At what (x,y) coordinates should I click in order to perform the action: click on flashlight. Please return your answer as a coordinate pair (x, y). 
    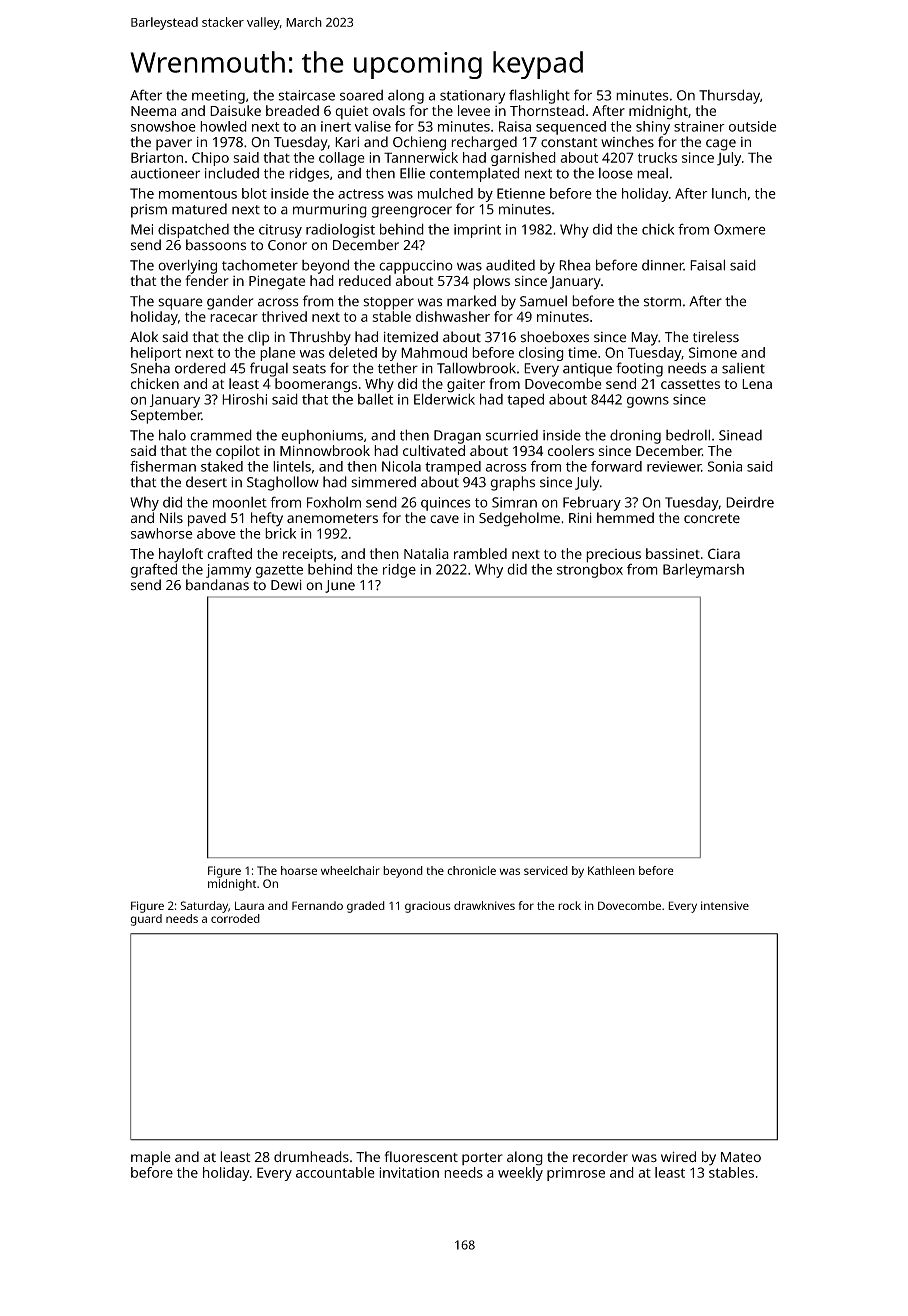
    Looking at the image, I should click on (539, 96).
